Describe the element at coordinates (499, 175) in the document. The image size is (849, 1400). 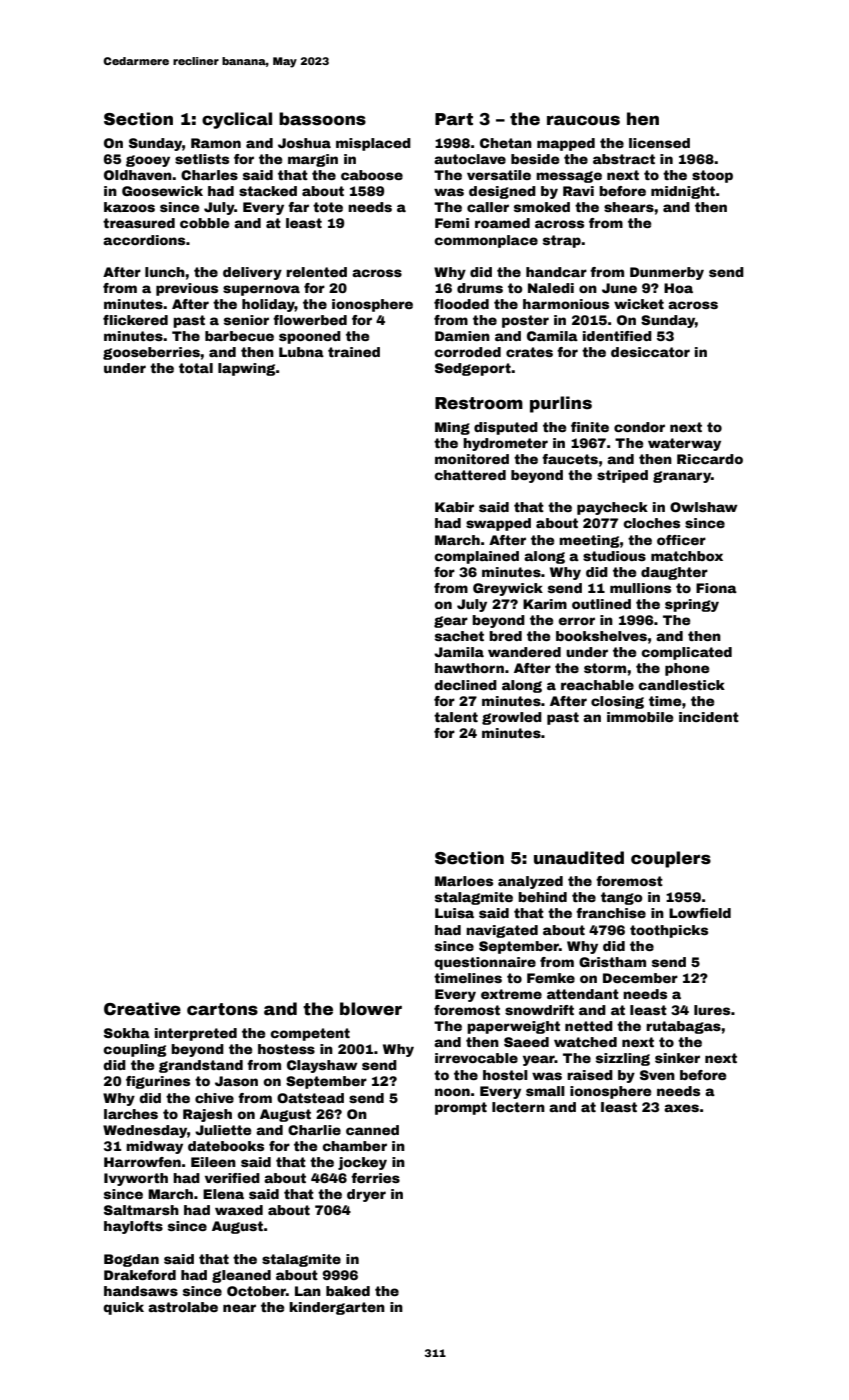
I see `versatile` at that location.
